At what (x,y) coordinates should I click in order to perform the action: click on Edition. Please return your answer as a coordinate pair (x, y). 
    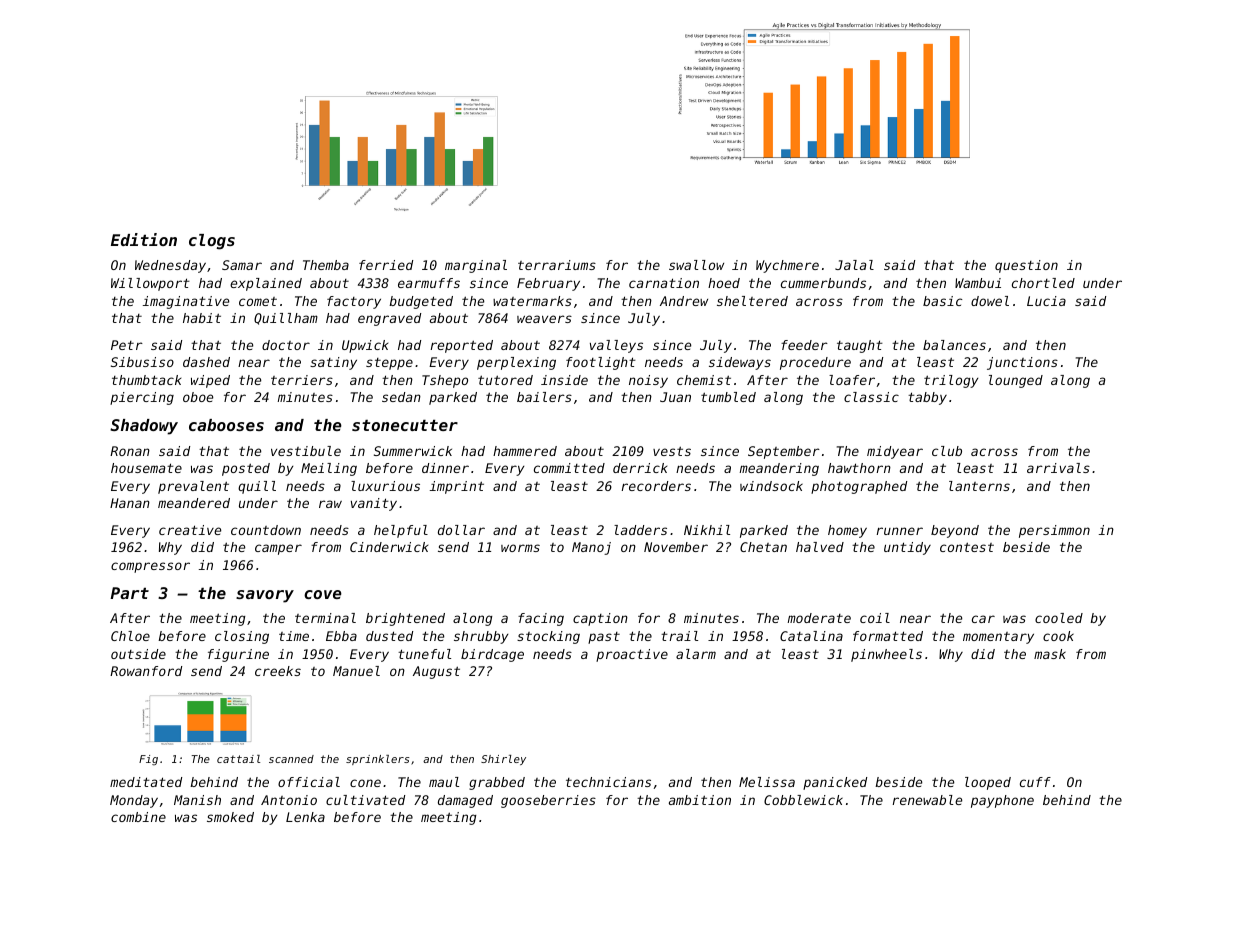
    Looking at the image, I should click on (144, 239).
